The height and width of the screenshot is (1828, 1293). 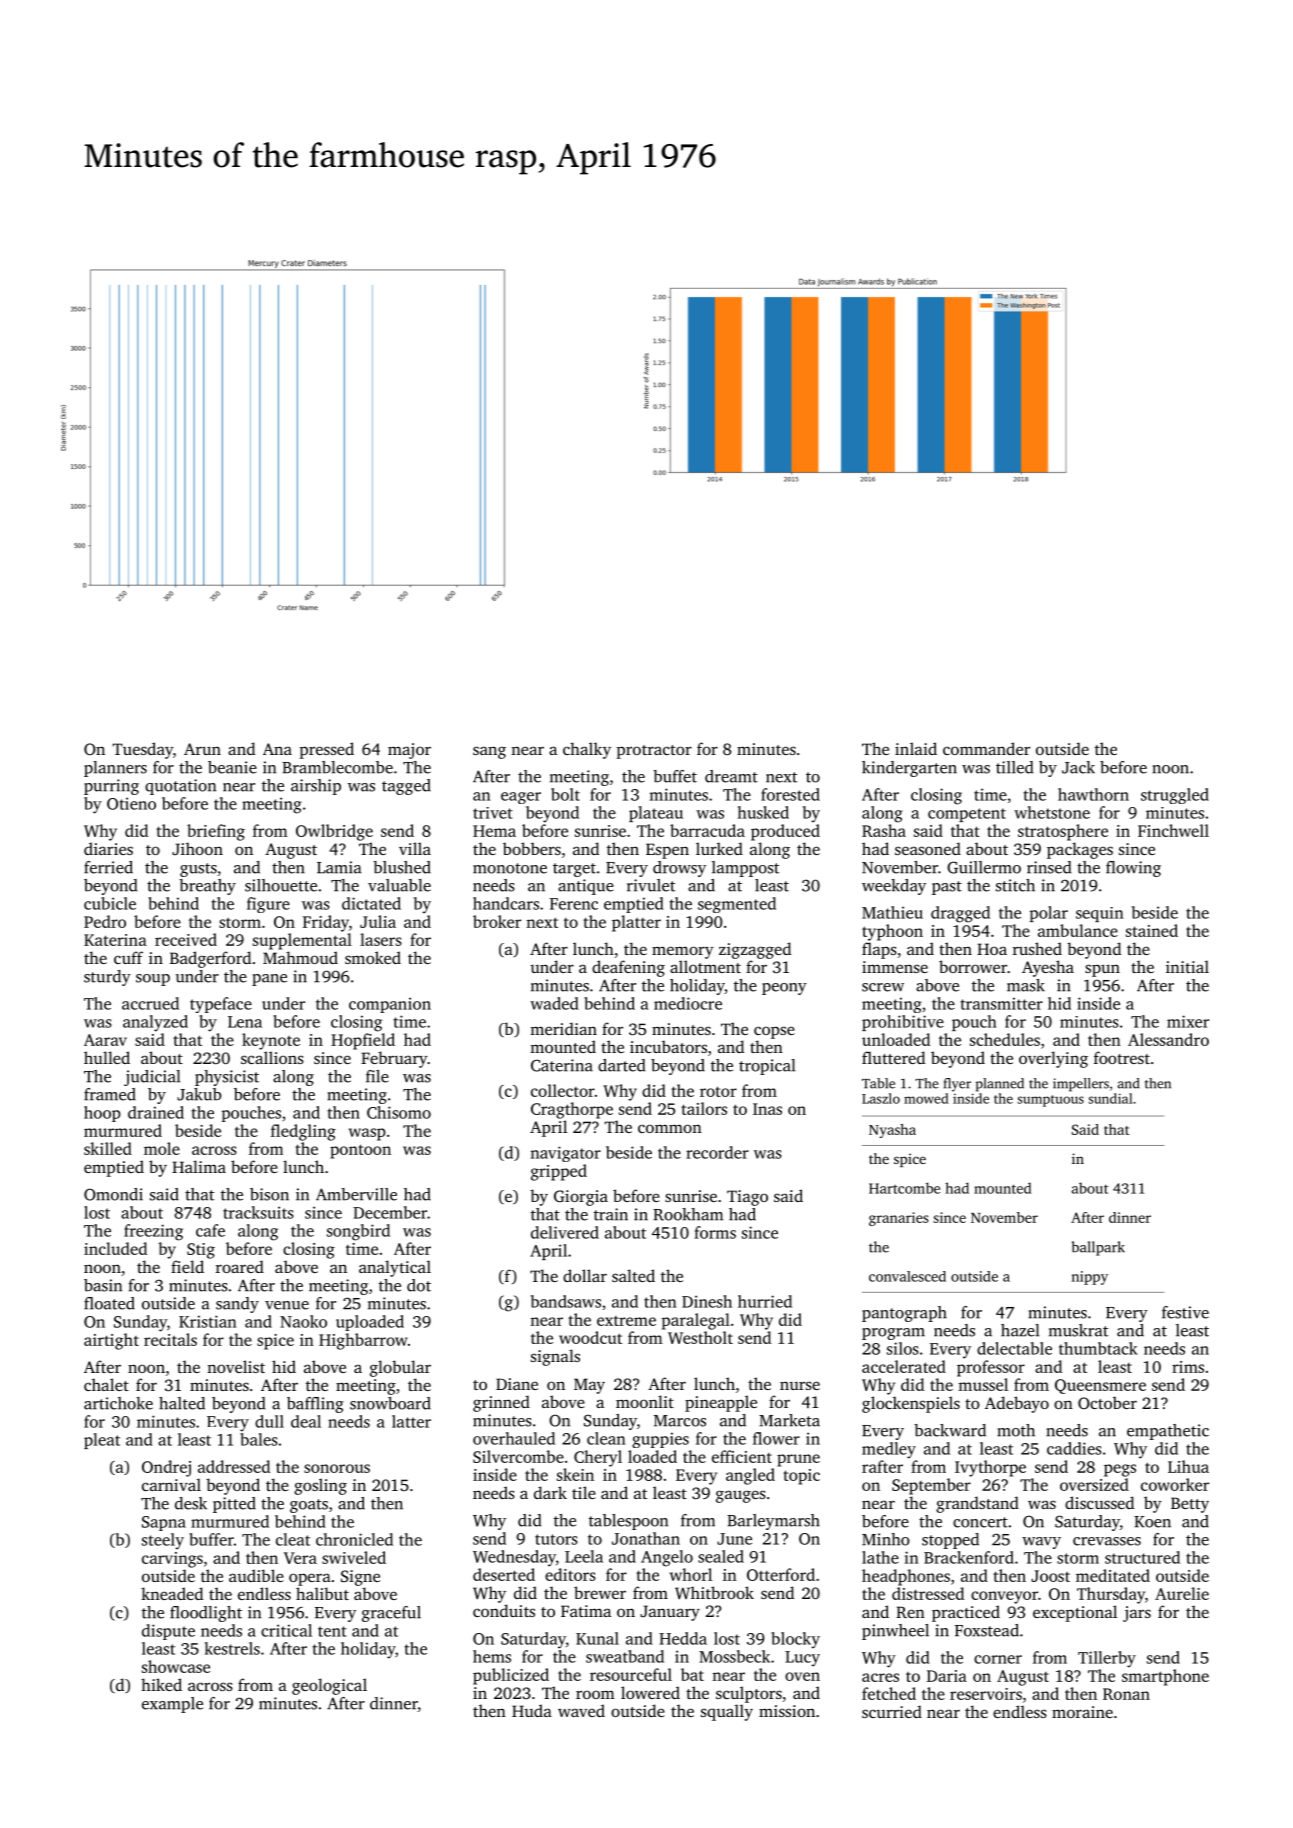 I want to click on Arun, so click(x=202, y=749).
